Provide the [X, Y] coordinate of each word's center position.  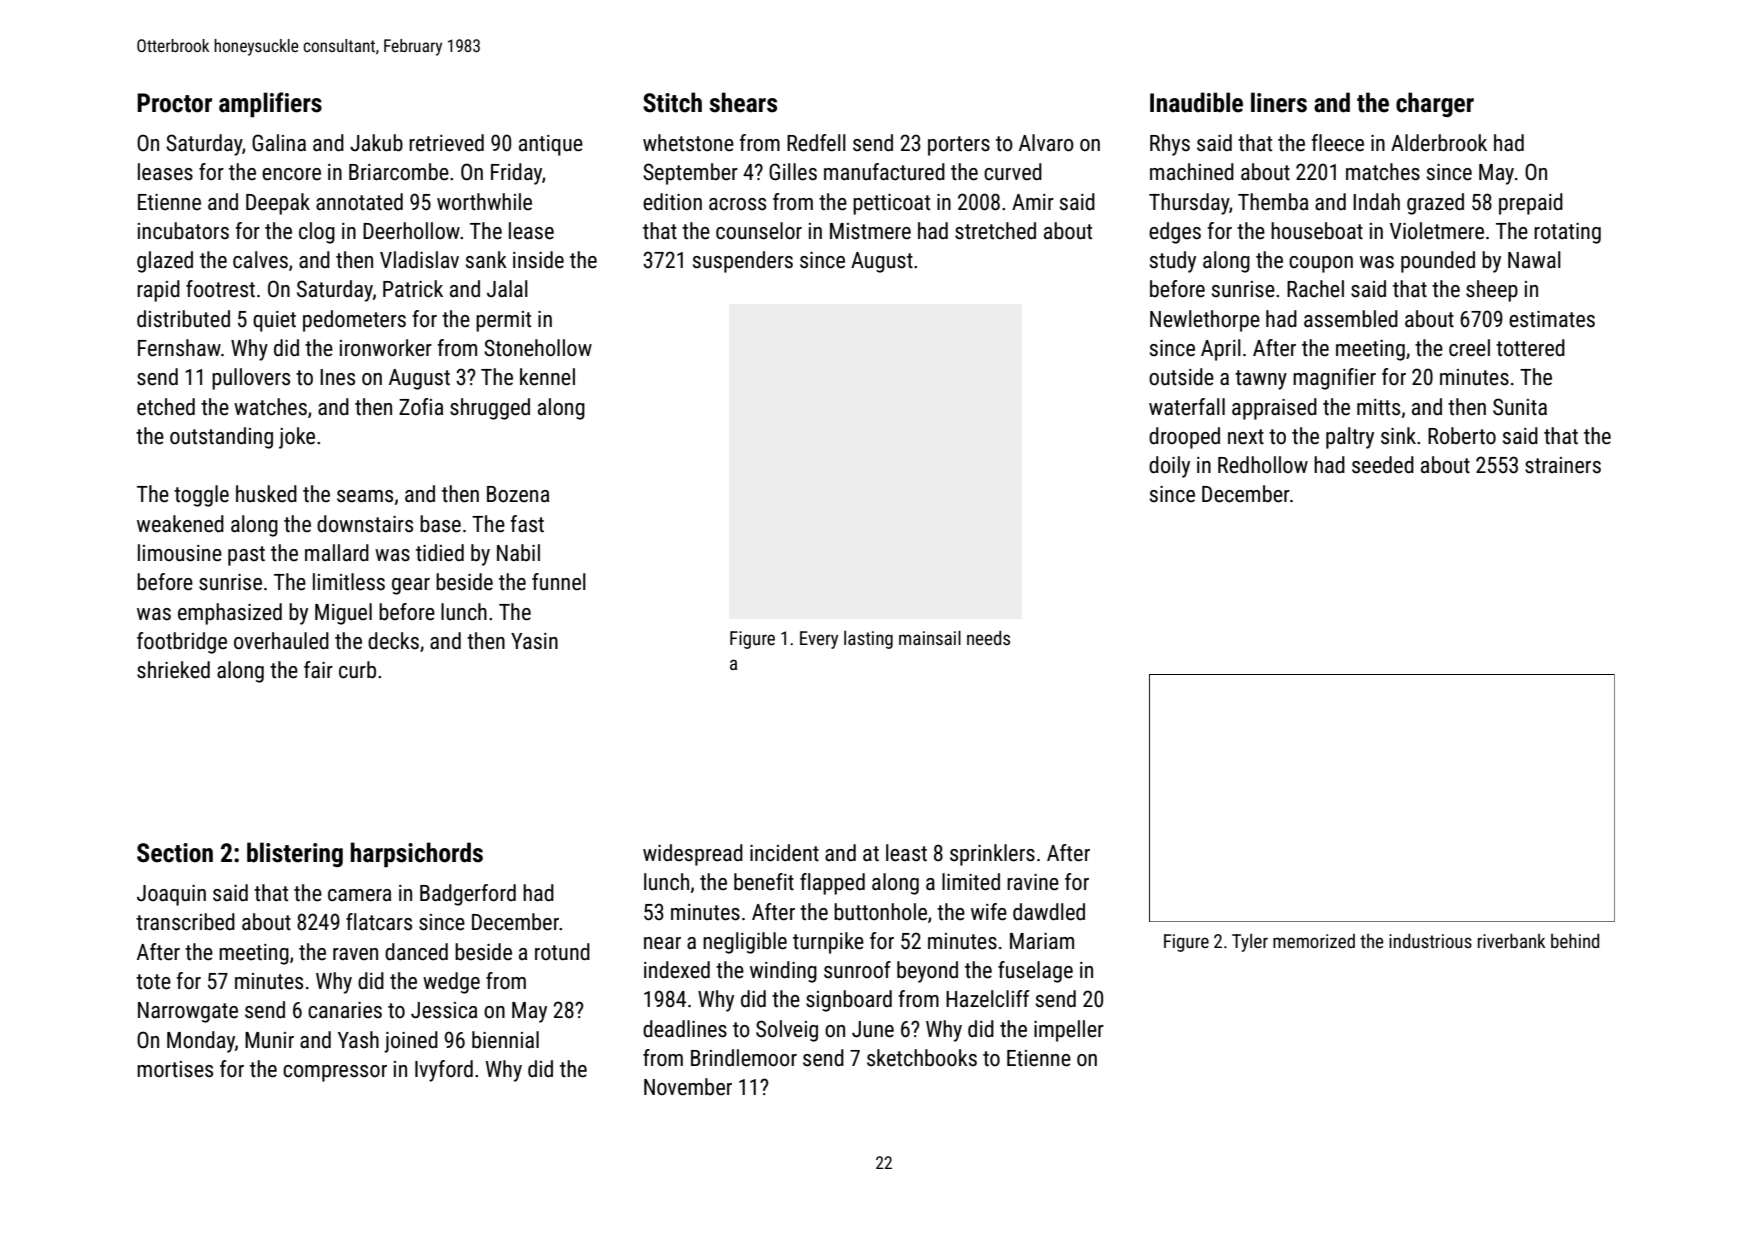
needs [988, 637]
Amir [1033, 202]
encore [291, 174]
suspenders [743, 262]
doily [1169, 467]
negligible [745, 943]
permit [503, 321]
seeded [1383, 465]
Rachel [1315, 289]
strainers [1563, 465]
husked [266, 494]
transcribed [185, 922]
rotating [1567, 233]
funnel [559, 582]
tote [153, 982]
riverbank [1511, 940]
